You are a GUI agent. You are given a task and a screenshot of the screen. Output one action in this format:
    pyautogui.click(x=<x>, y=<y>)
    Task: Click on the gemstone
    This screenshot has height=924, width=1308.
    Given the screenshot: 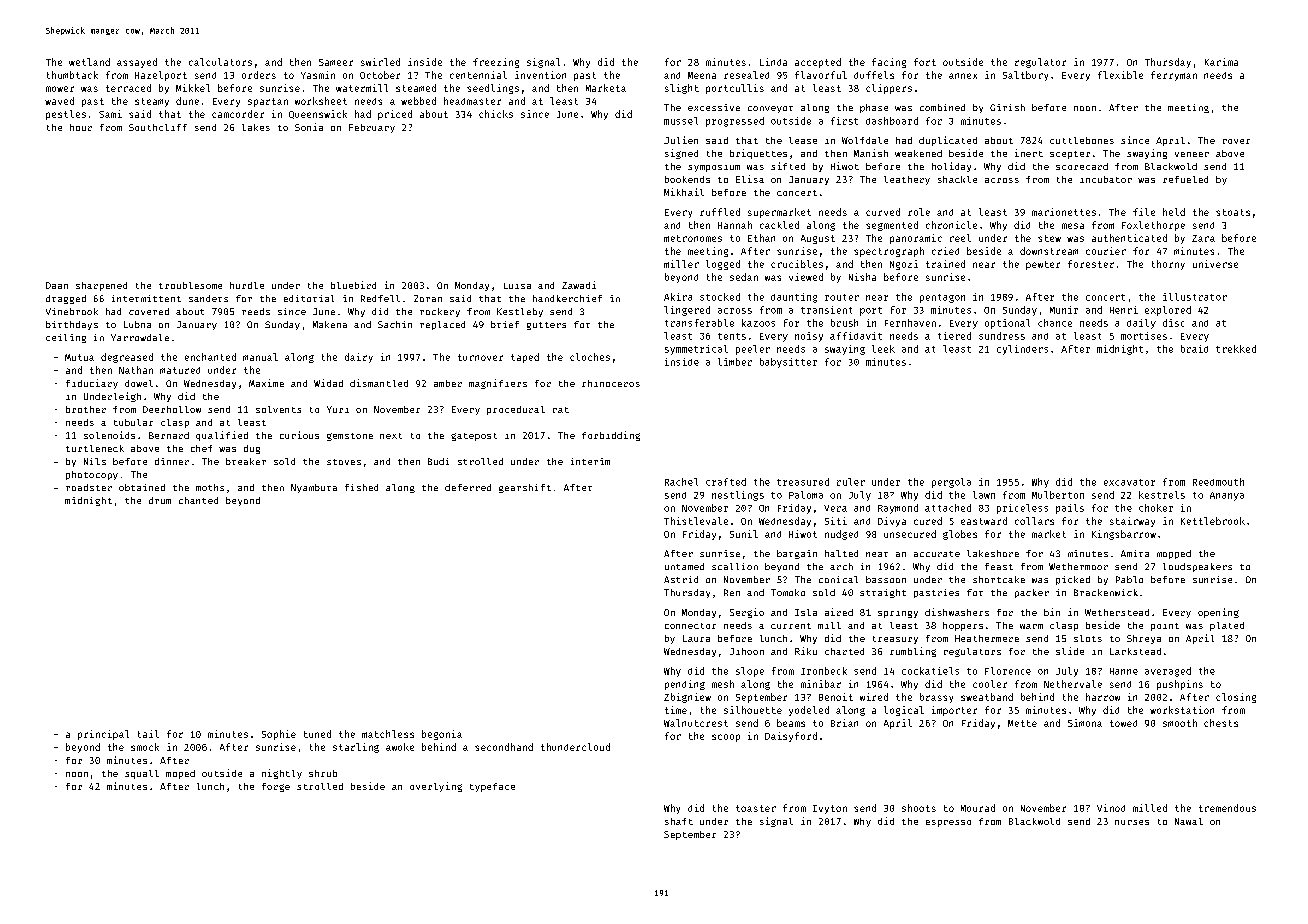 What is the action you would take?
    pyautogui.click(x=350, y=437)
